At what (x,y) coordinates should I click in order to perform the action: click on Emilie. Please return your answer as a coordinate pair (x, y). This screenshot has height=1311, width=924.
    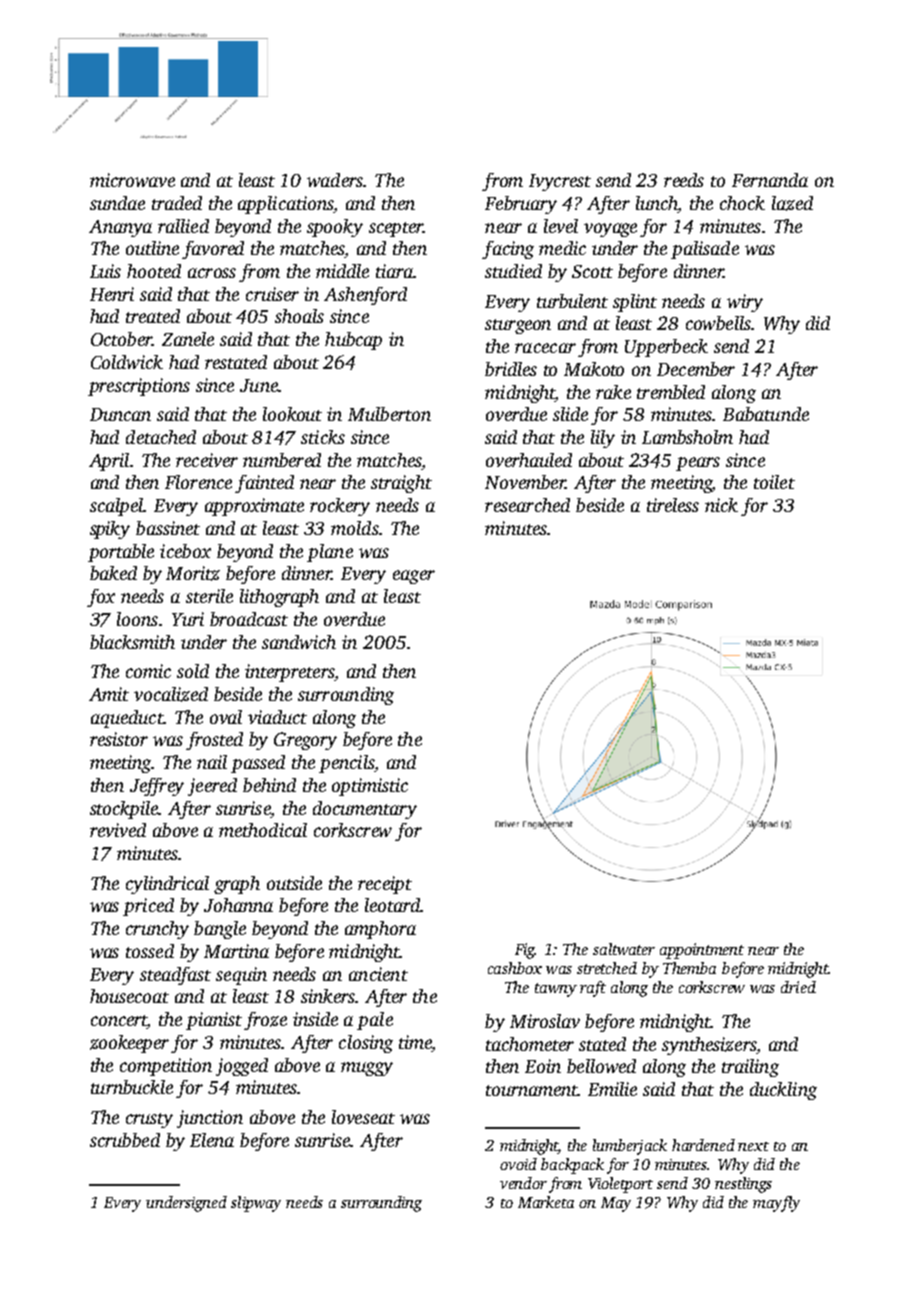
    Looking at the image, I should click on (612, 1089).
